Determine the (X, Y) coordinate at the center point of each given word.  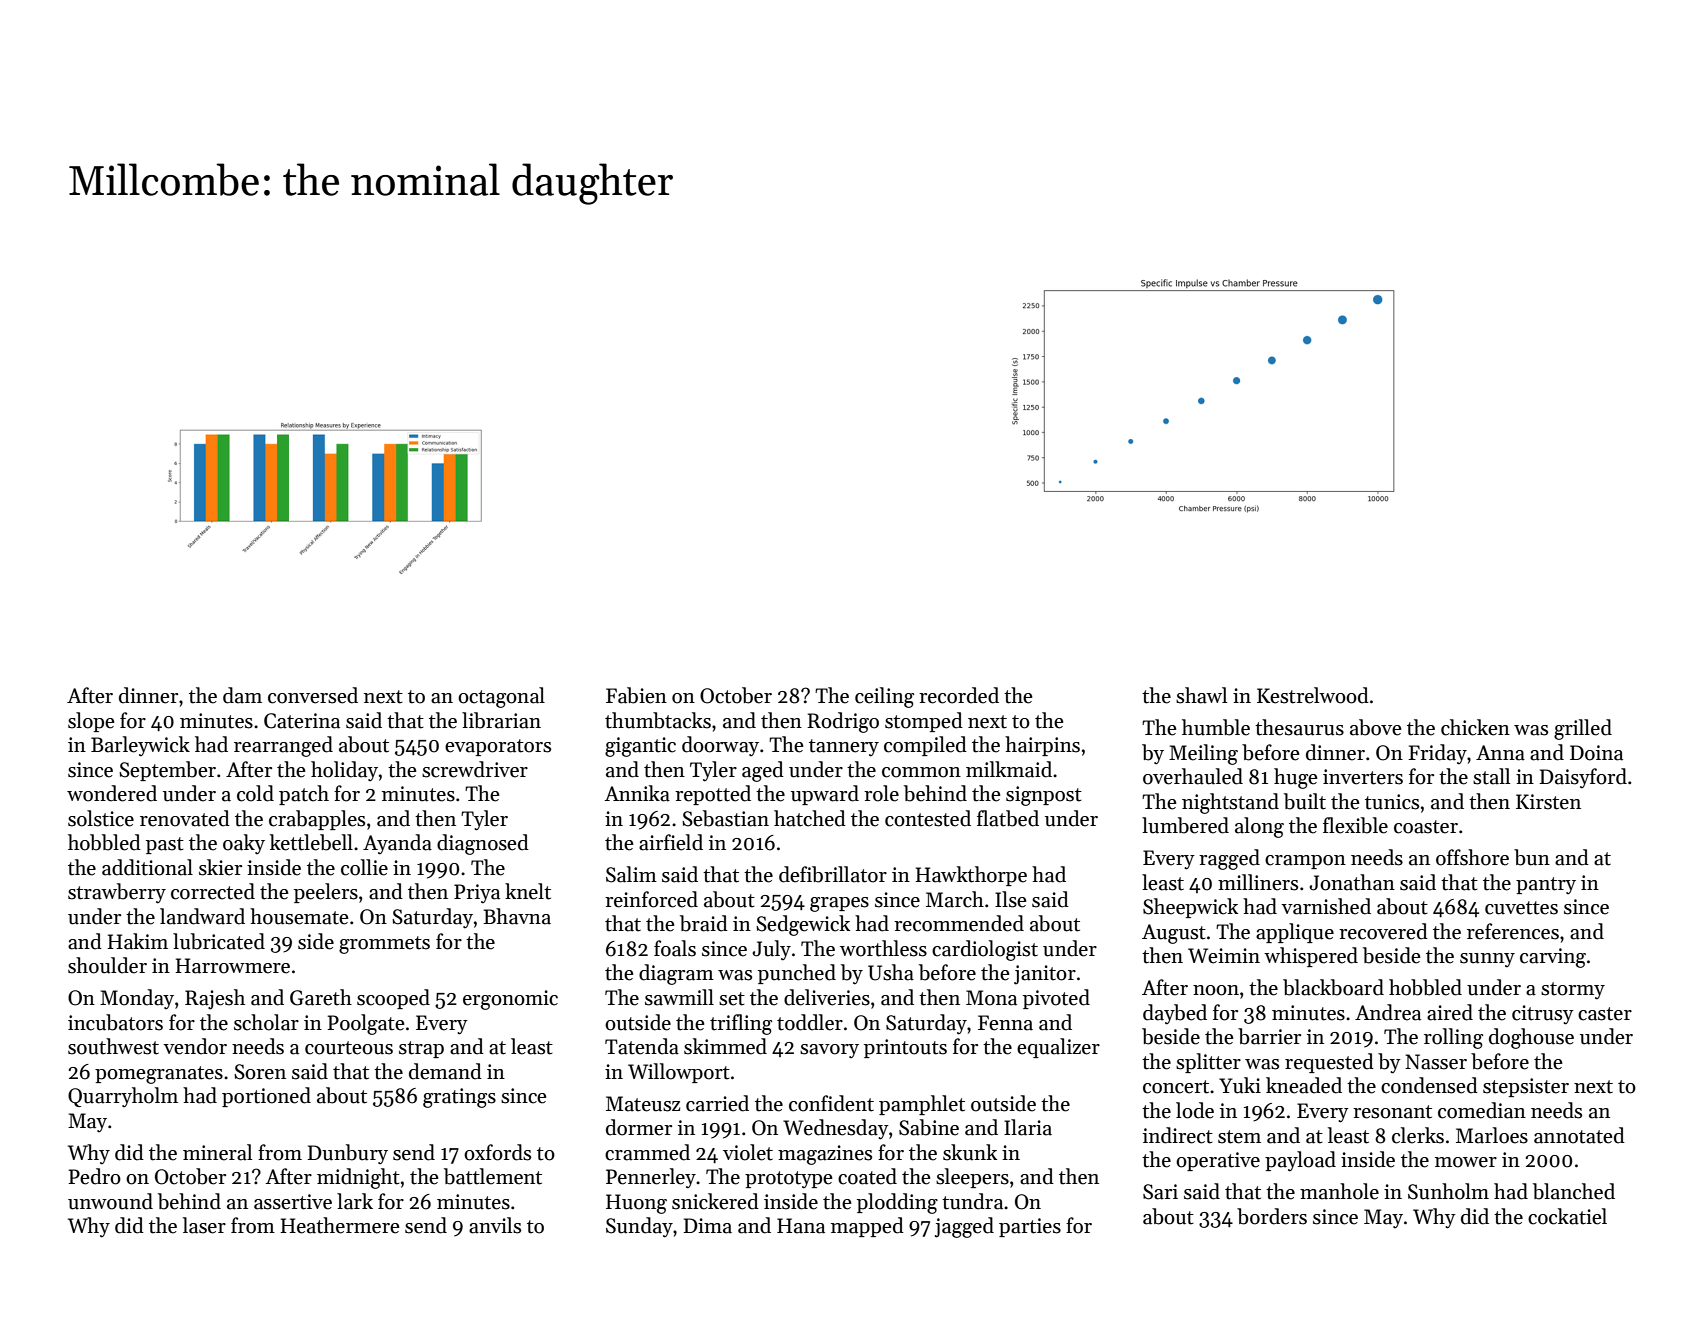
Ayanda (397, 844)
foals (675, 948)
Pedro (94, 1176)
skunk (970, 1152)
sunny (1487, 960)
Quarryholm (123, 1097)
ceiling (884, 697)
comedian (1482, 1110)
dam (242, 695)
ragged (1229, 859)
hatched (810, 818)
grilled (1583, 729)
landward (202, 916)
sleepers (972, 1178)
